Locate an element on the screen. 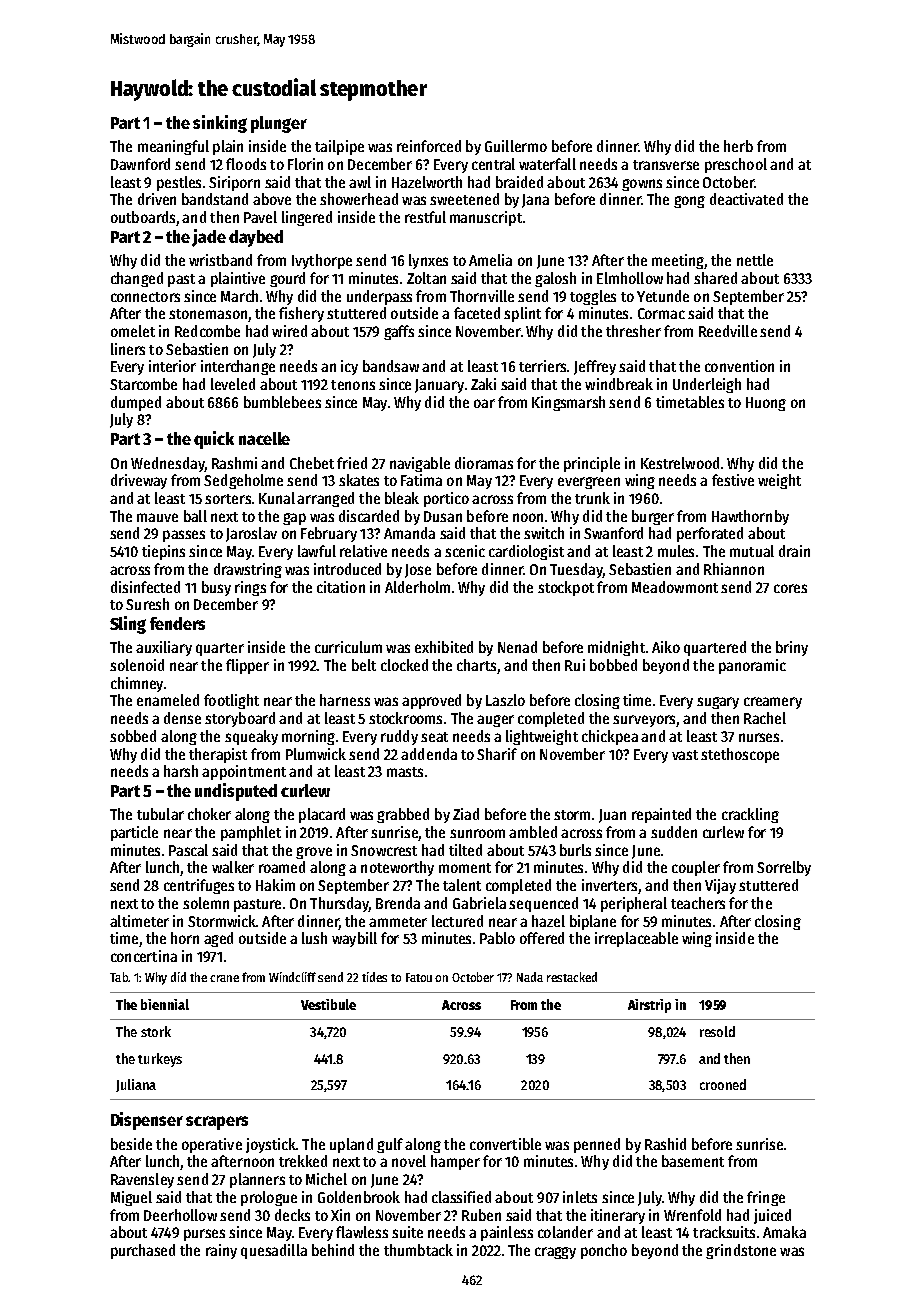 The height and width of the screenshot is (1308, 924). herb is located at coordinates (738, 146).
